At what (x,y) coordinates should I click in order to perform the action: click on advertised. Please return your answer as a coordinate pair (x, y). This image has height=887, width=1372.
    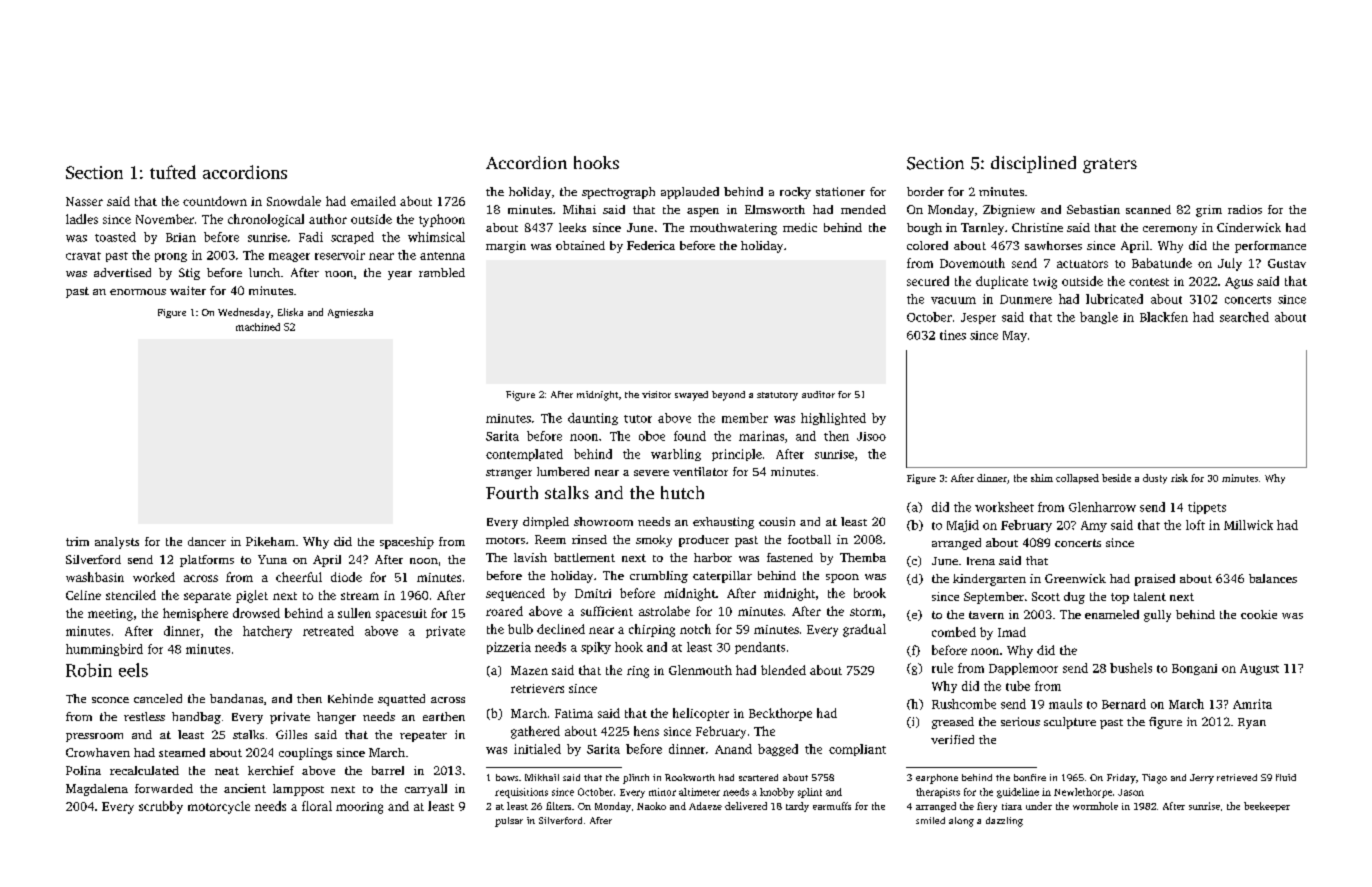
    Looking at the image, I should click on (122, 272).
